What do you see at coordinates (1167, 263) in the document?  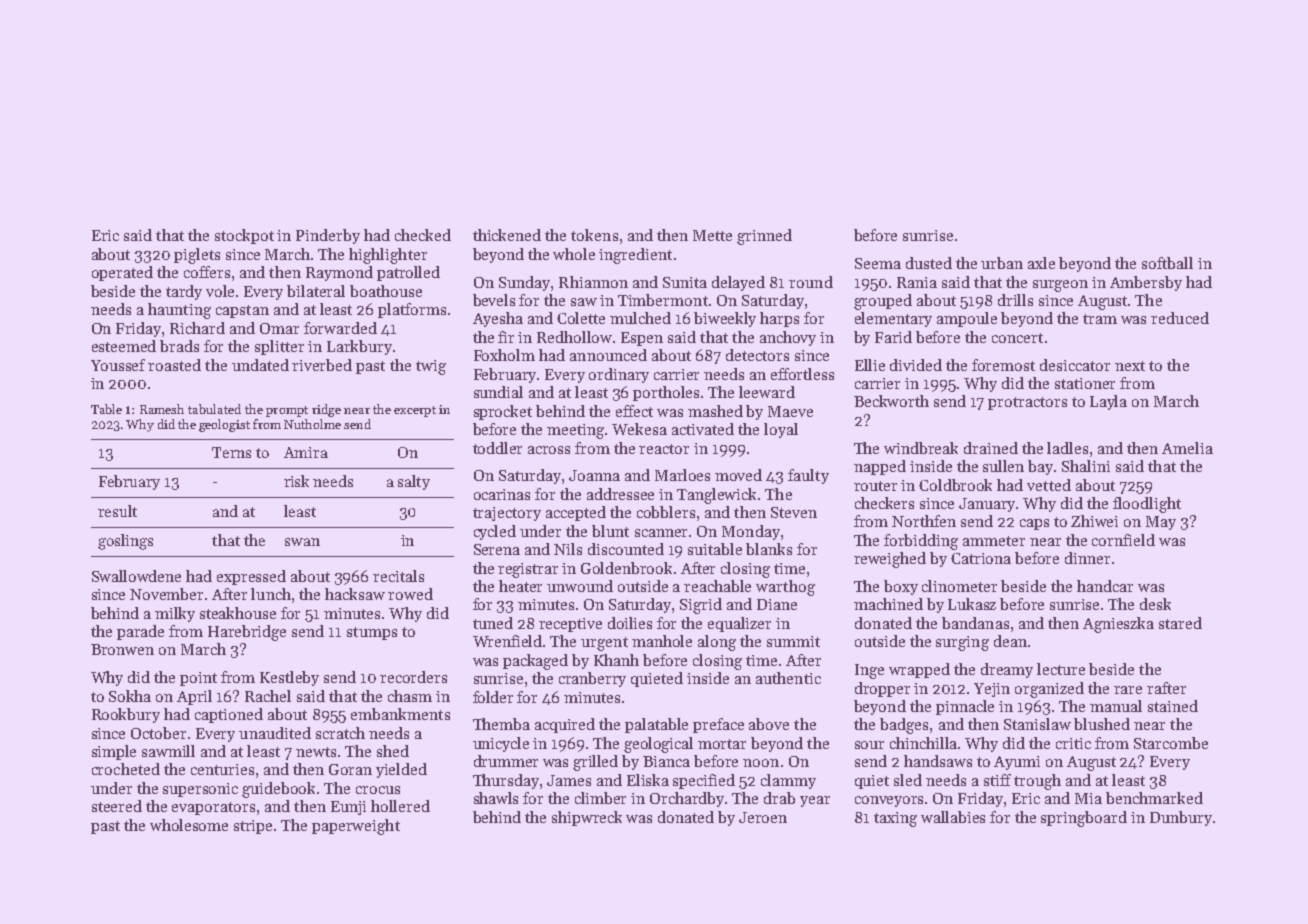 I see `softball` at bounding box center [1167, 263].
